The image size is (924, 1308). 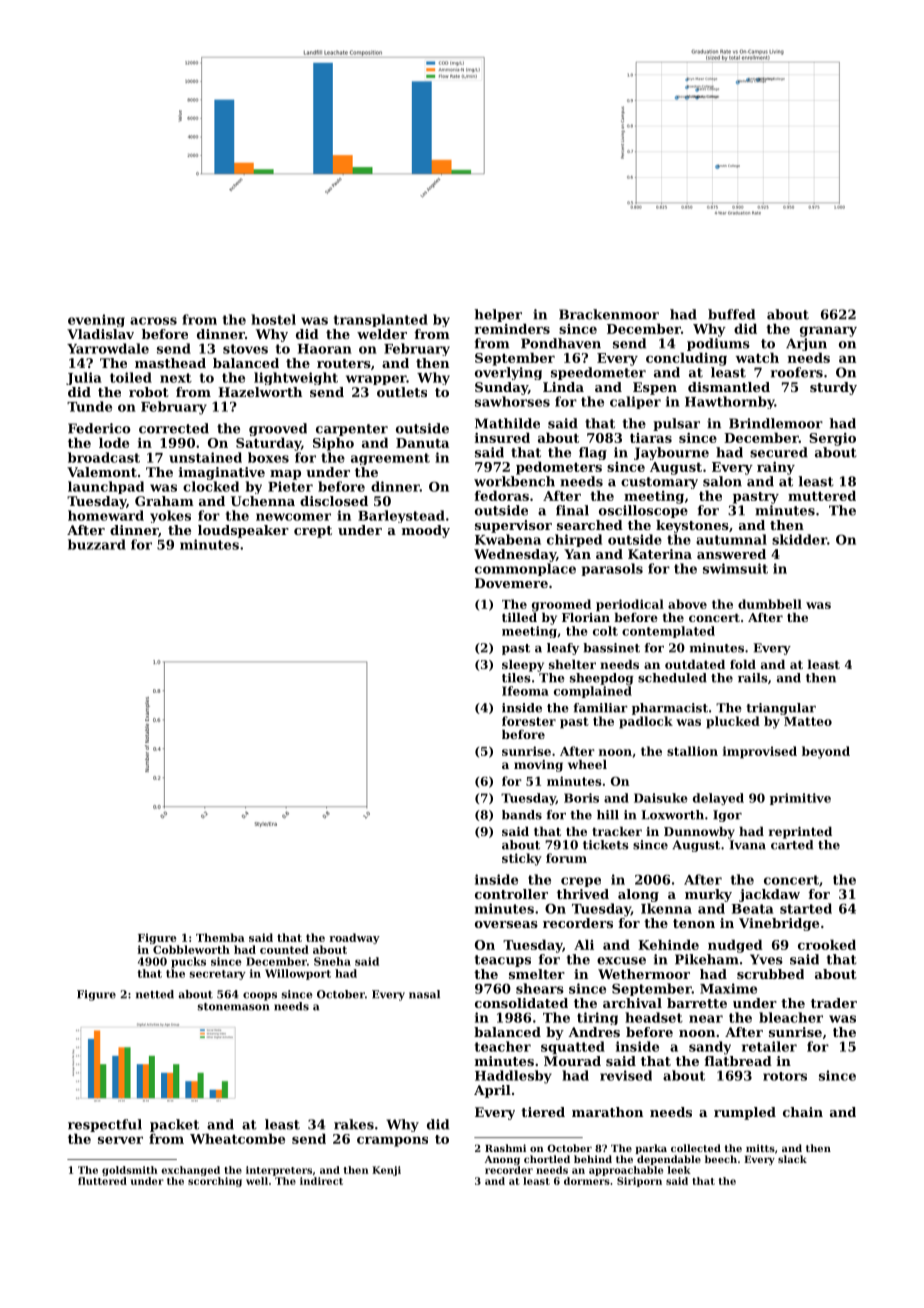 What do you see at coordinates (105, 1125) in the screenshot?
I see `respectful` at bounding box center [105, 1125].
